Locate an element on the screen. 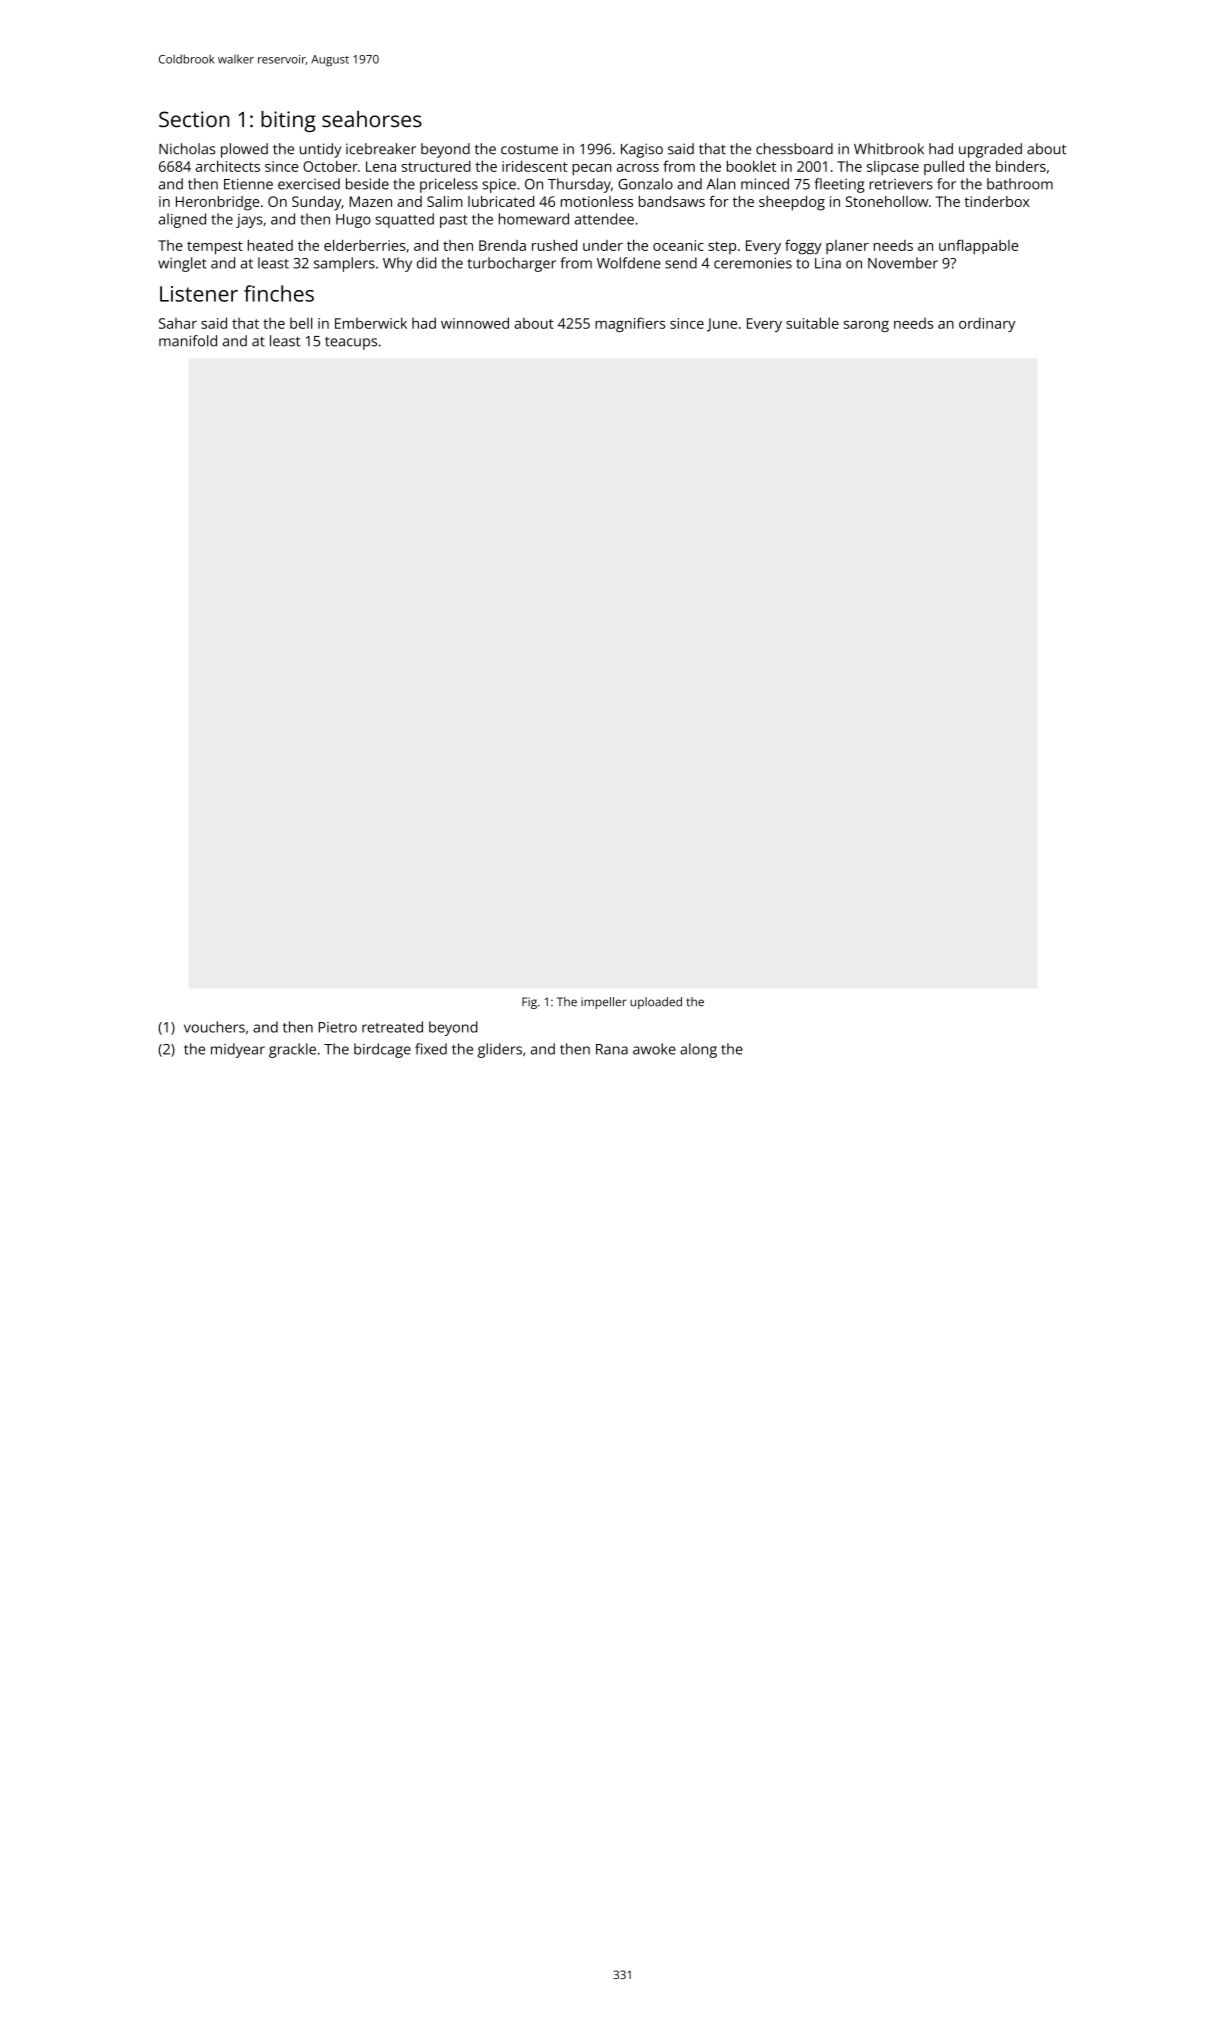  magnifiers is located at coordinates (630, 324).
